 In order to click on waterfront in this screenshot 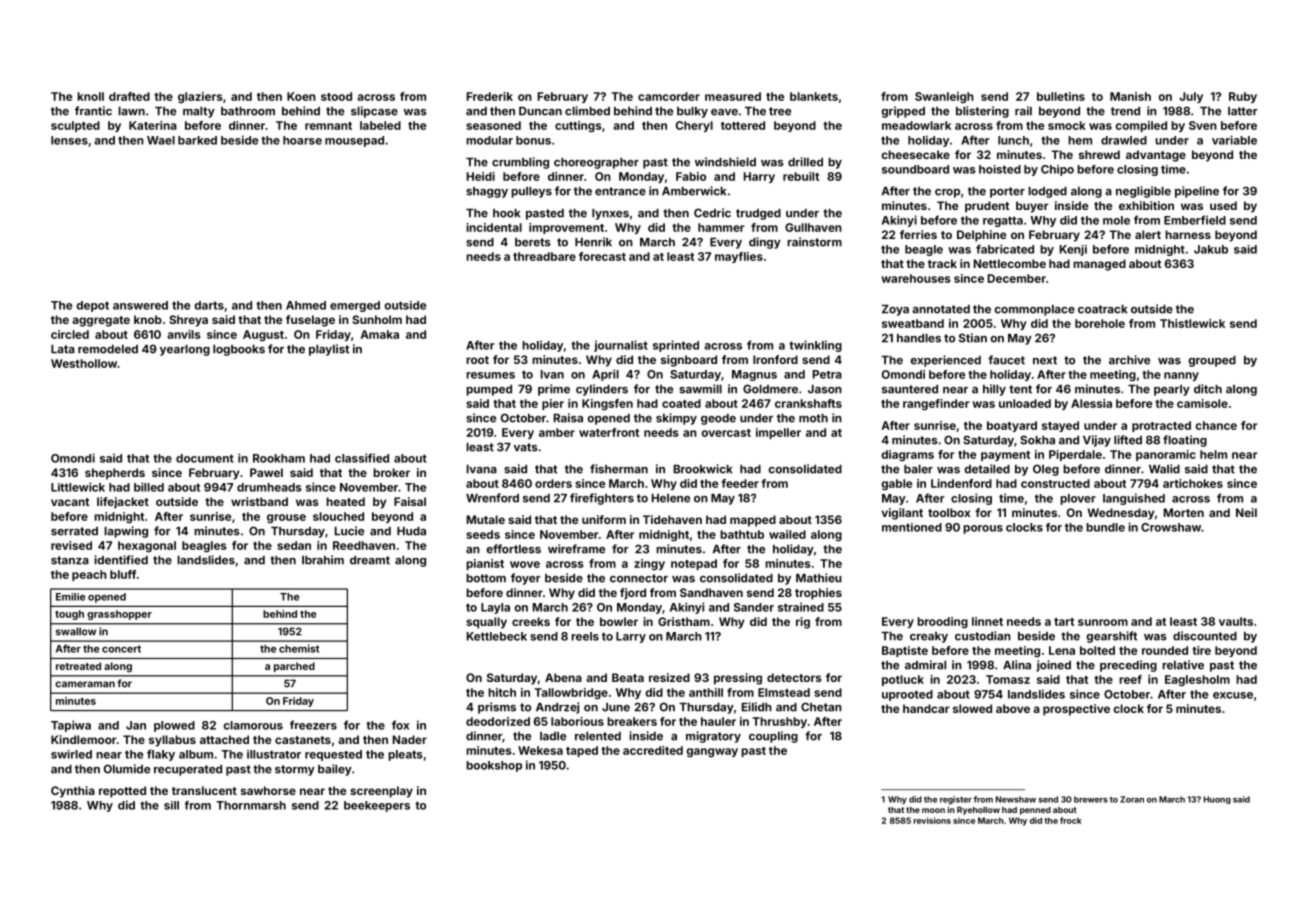, I will do `click(609, 432)`.
